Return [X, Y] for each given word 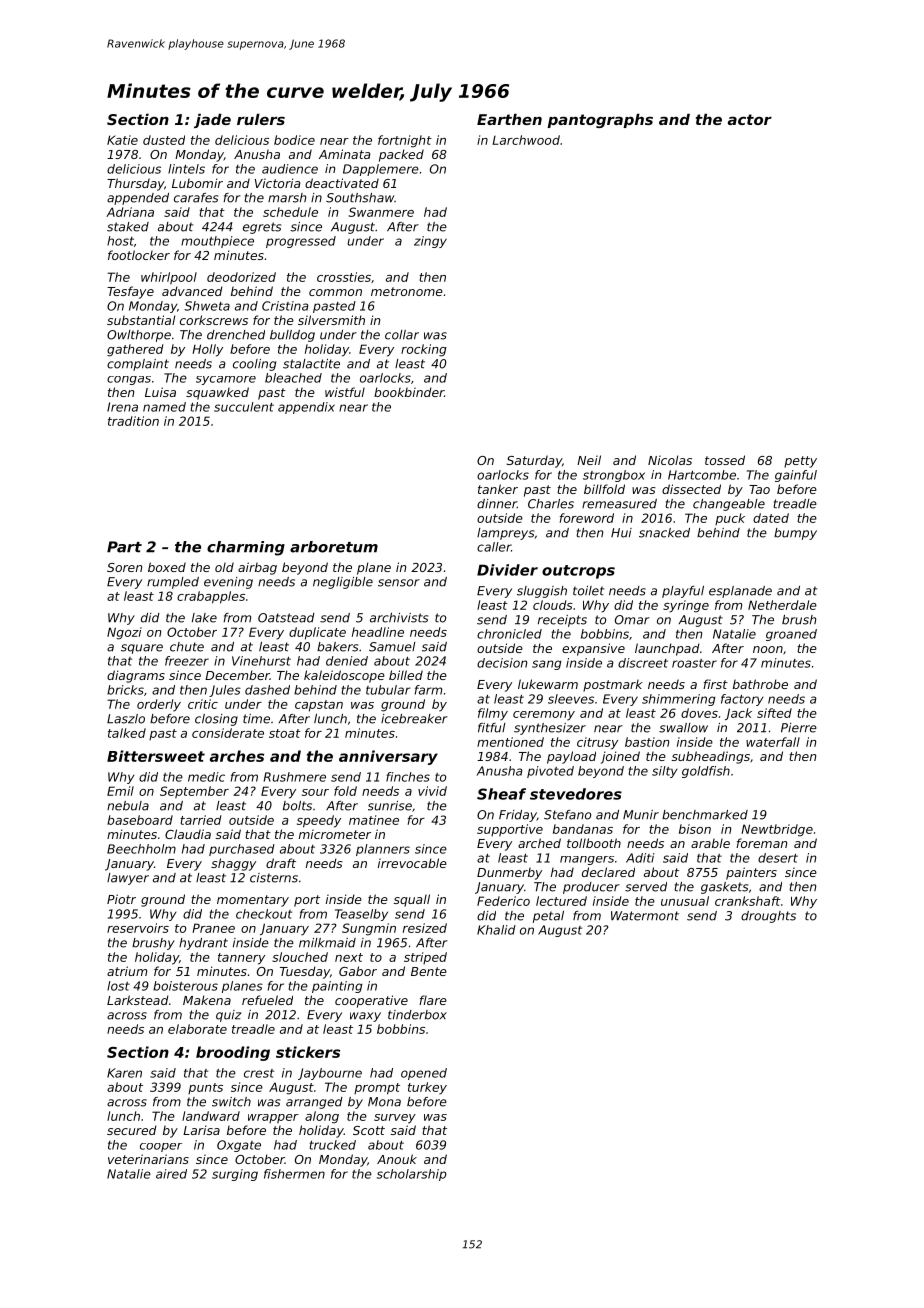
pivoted [550, 772]
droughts [768, 917]
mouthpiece [217, 242]
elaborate [197, 1029]
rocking [424, 350]
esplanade [740, 592]
